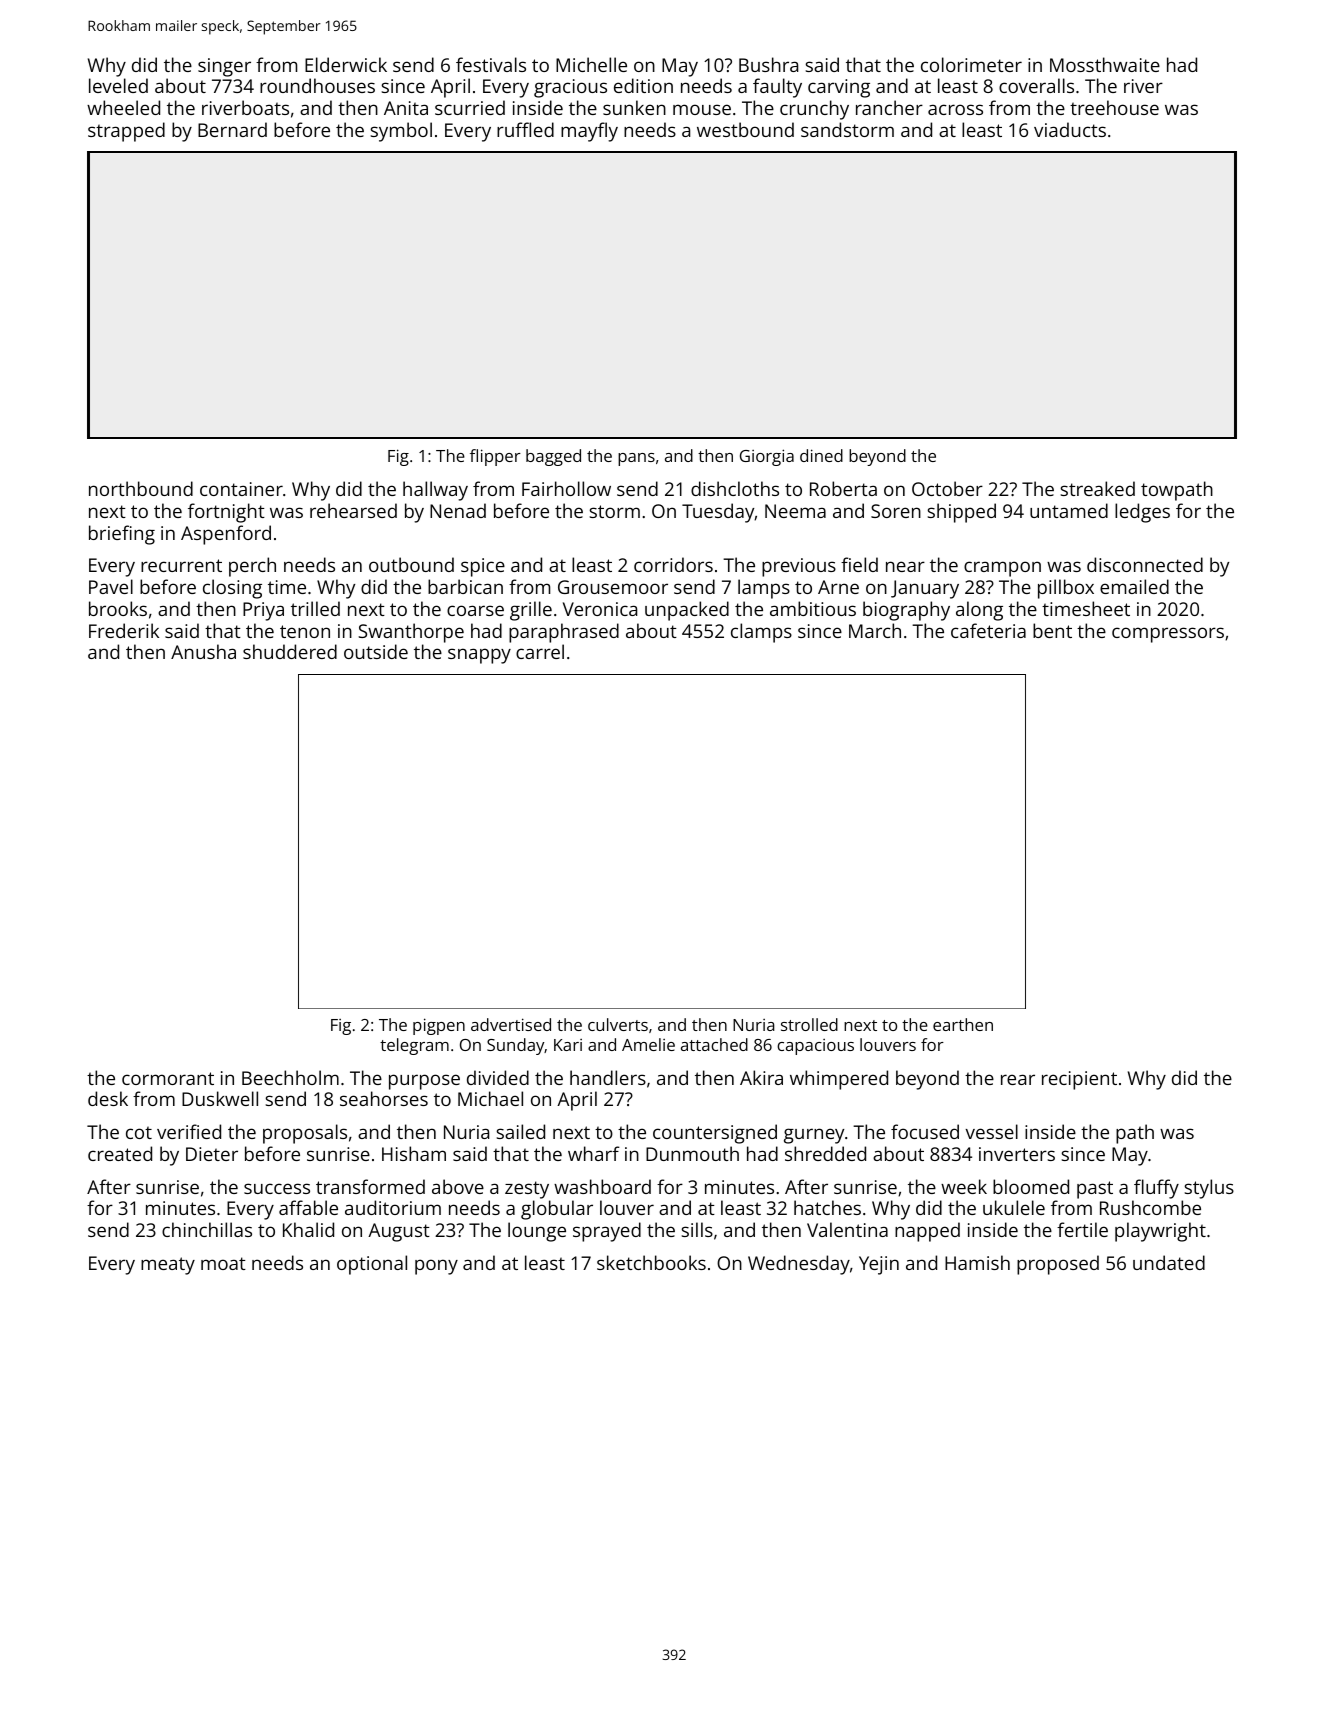 The width and height of the screenshot is (1324, 1714). Describe the element at coordinates (955, 109) in the screenshot. I see `across` at that location.
